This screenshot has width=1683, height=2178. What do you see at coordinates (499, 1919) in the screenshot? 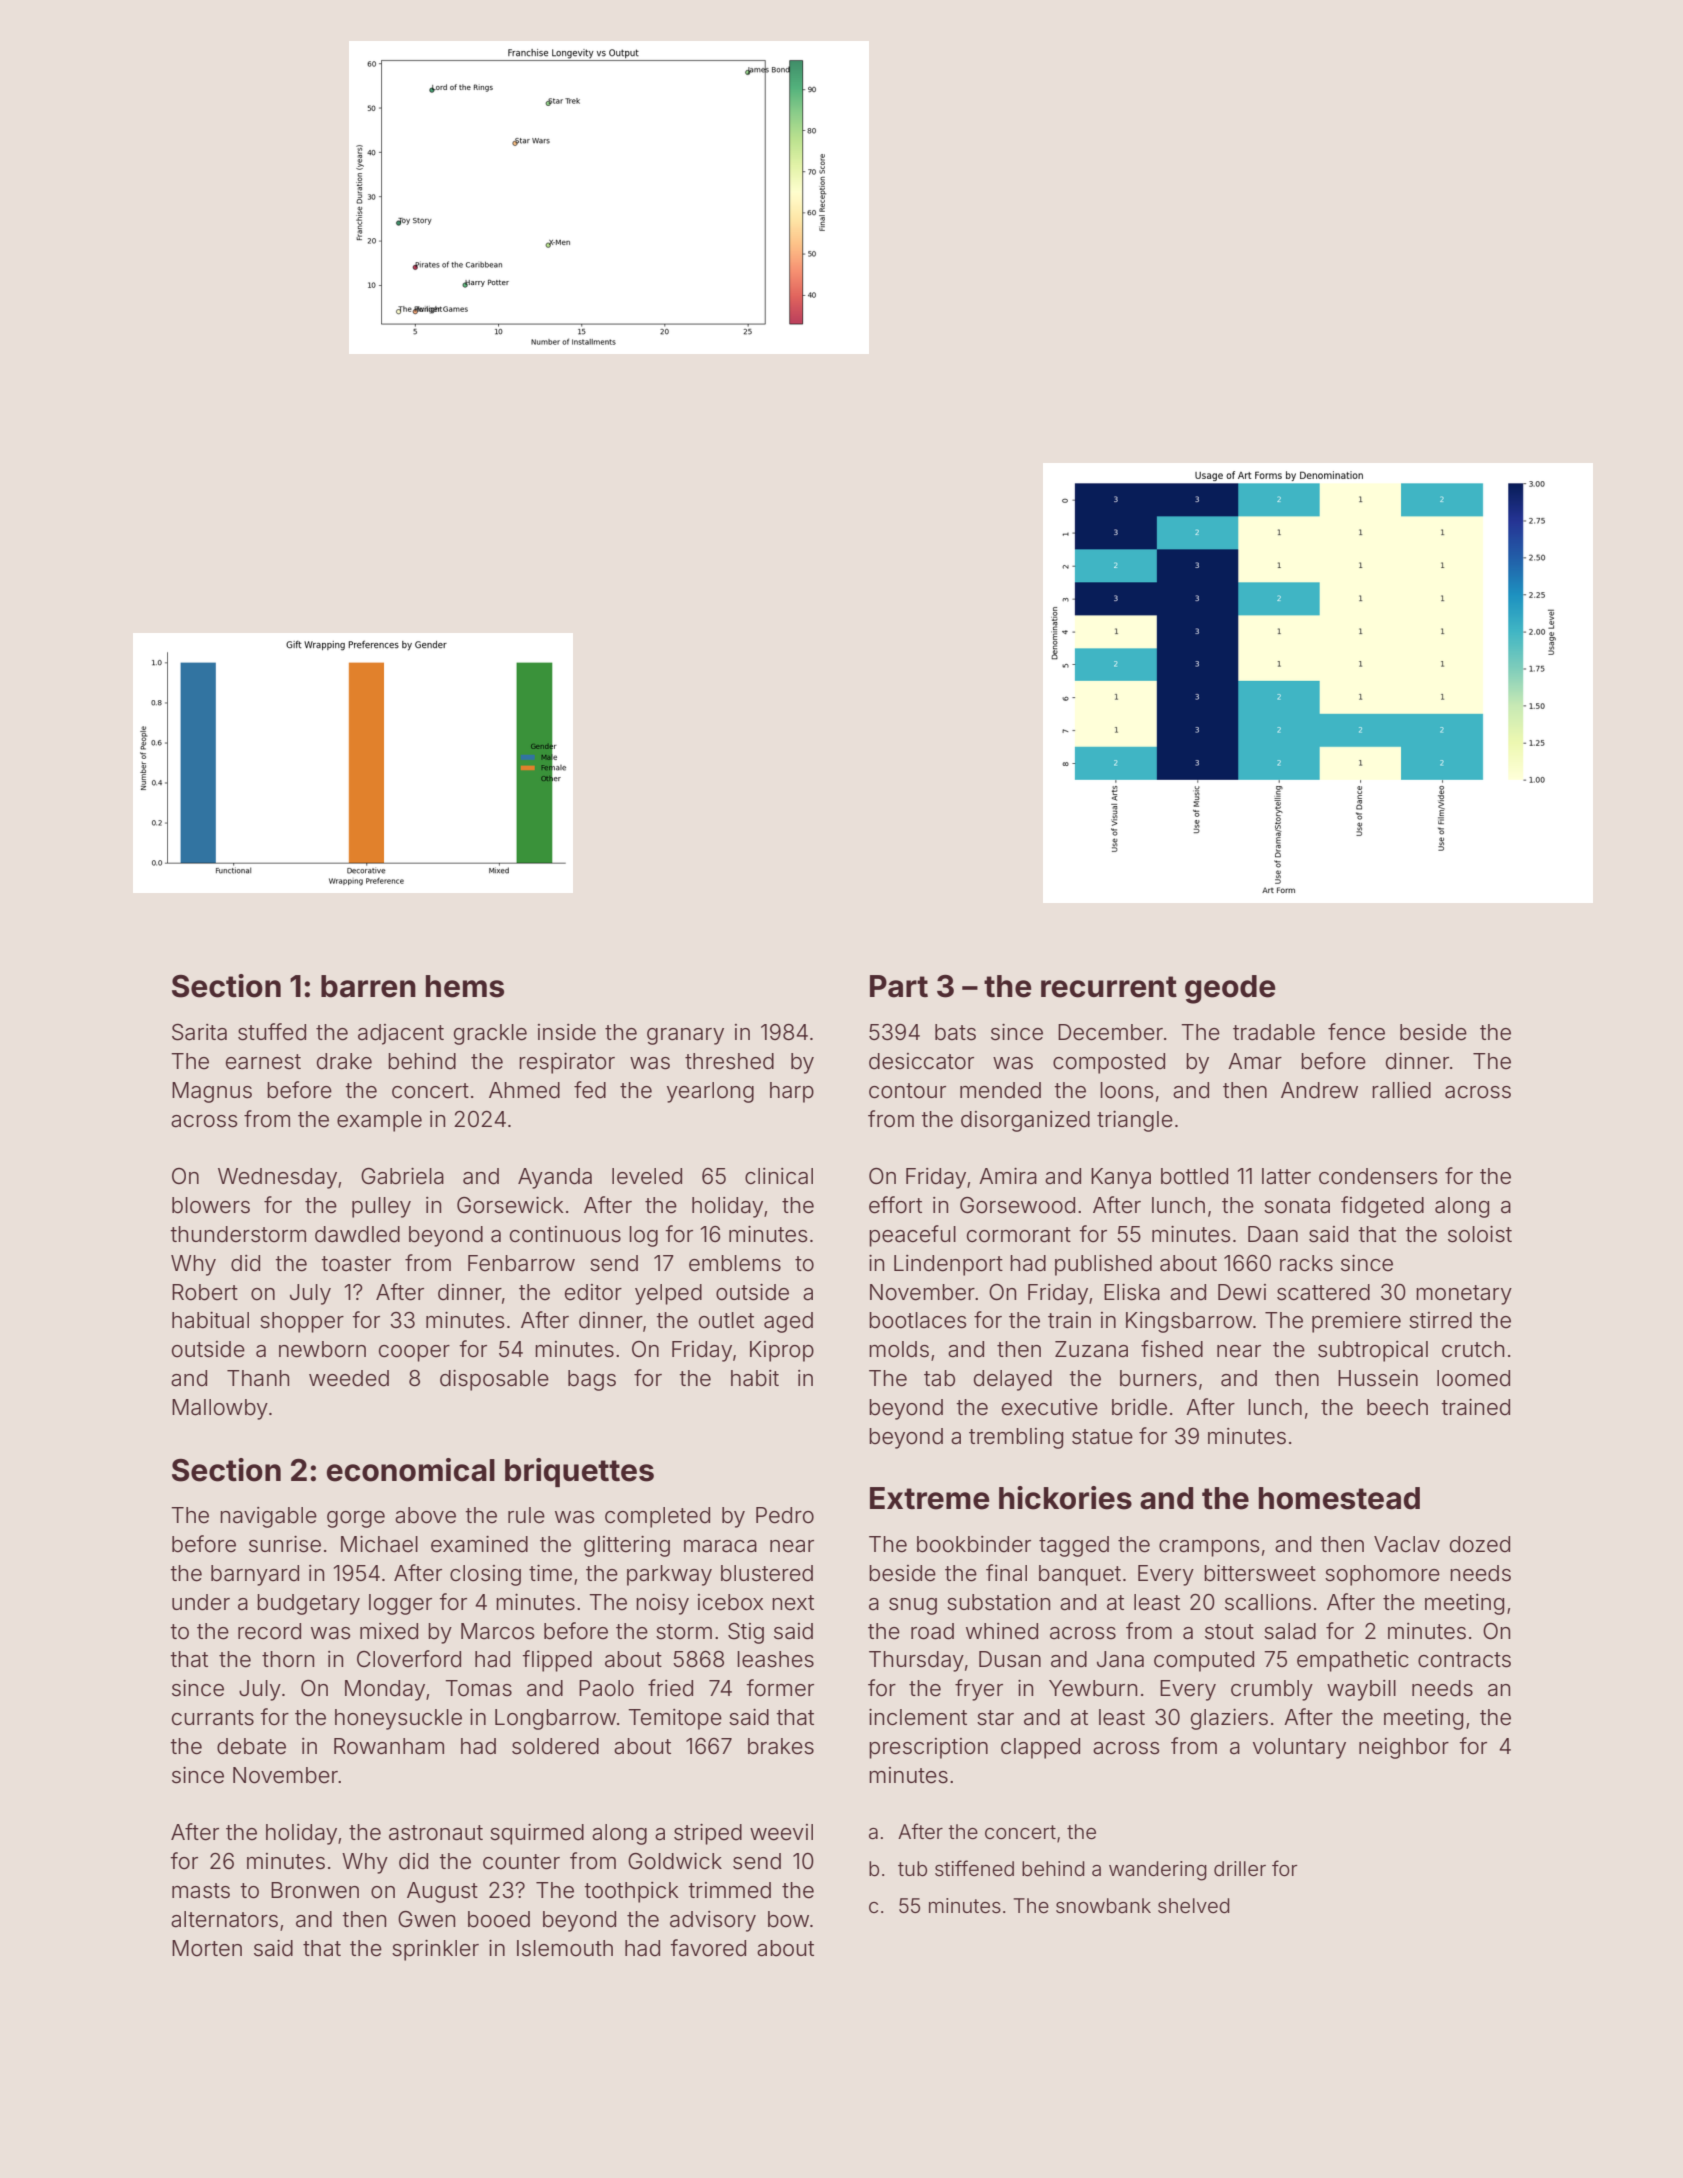
I see `booed` at bounding box center [499, 1919].
